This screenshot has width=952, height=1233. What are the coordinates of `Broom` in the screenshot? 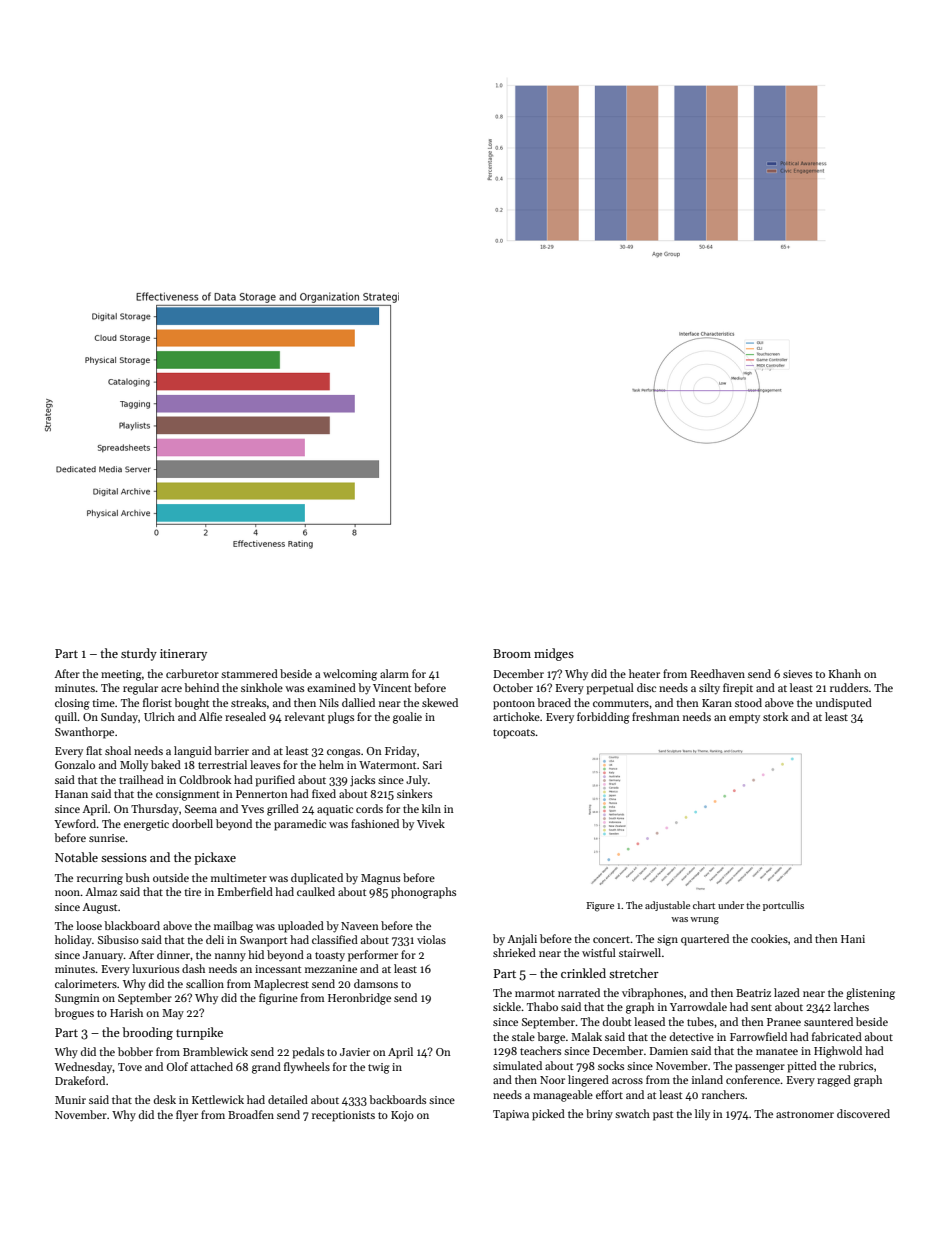 It's located at (512, 653).
